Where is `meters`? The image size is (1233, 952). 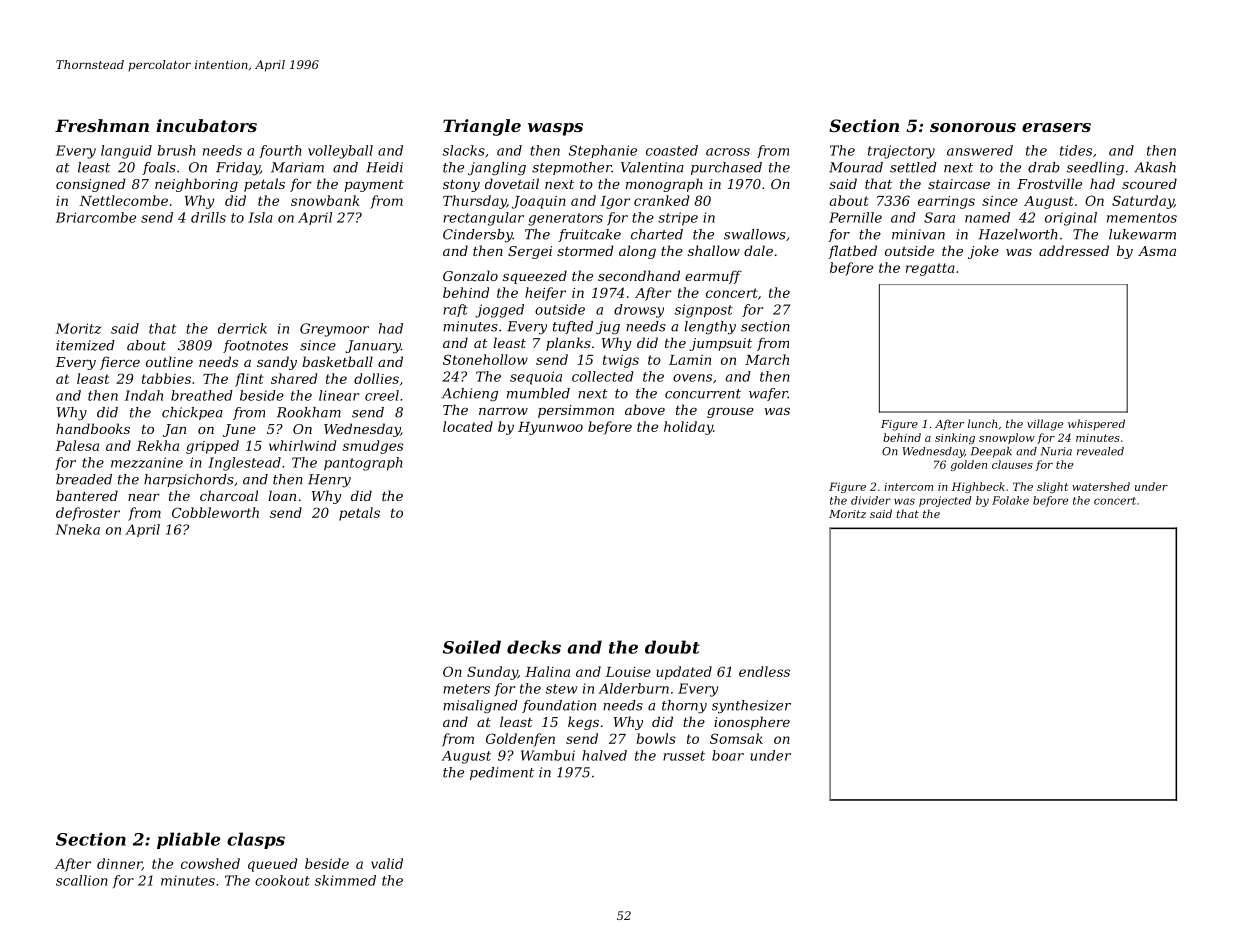 meters is located at coordinates (466, 689).
